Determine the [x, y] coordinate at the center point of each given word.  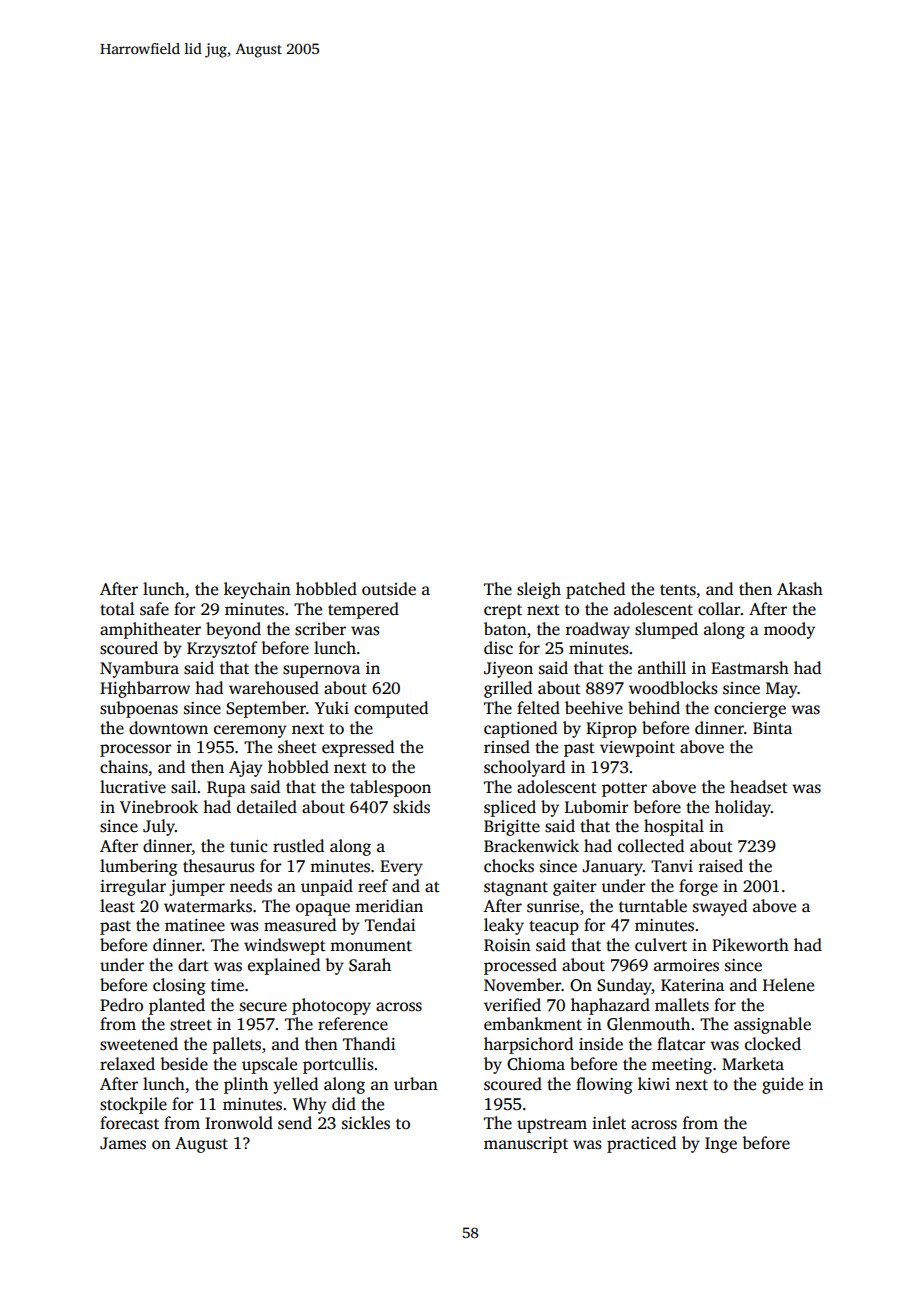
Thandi [369, 1043]
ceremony [250, 731]
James [123, 1143]
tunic [249, 846]
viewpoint [637, 749]
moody [789, 630]
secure [263, 1007]
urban [416, 1083]
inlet [609, 1123]
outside [389, 589]
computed [391, 709]
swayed [720, 907]
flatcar [681, 1043]
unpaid [327, 887]
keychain [257, 590]
